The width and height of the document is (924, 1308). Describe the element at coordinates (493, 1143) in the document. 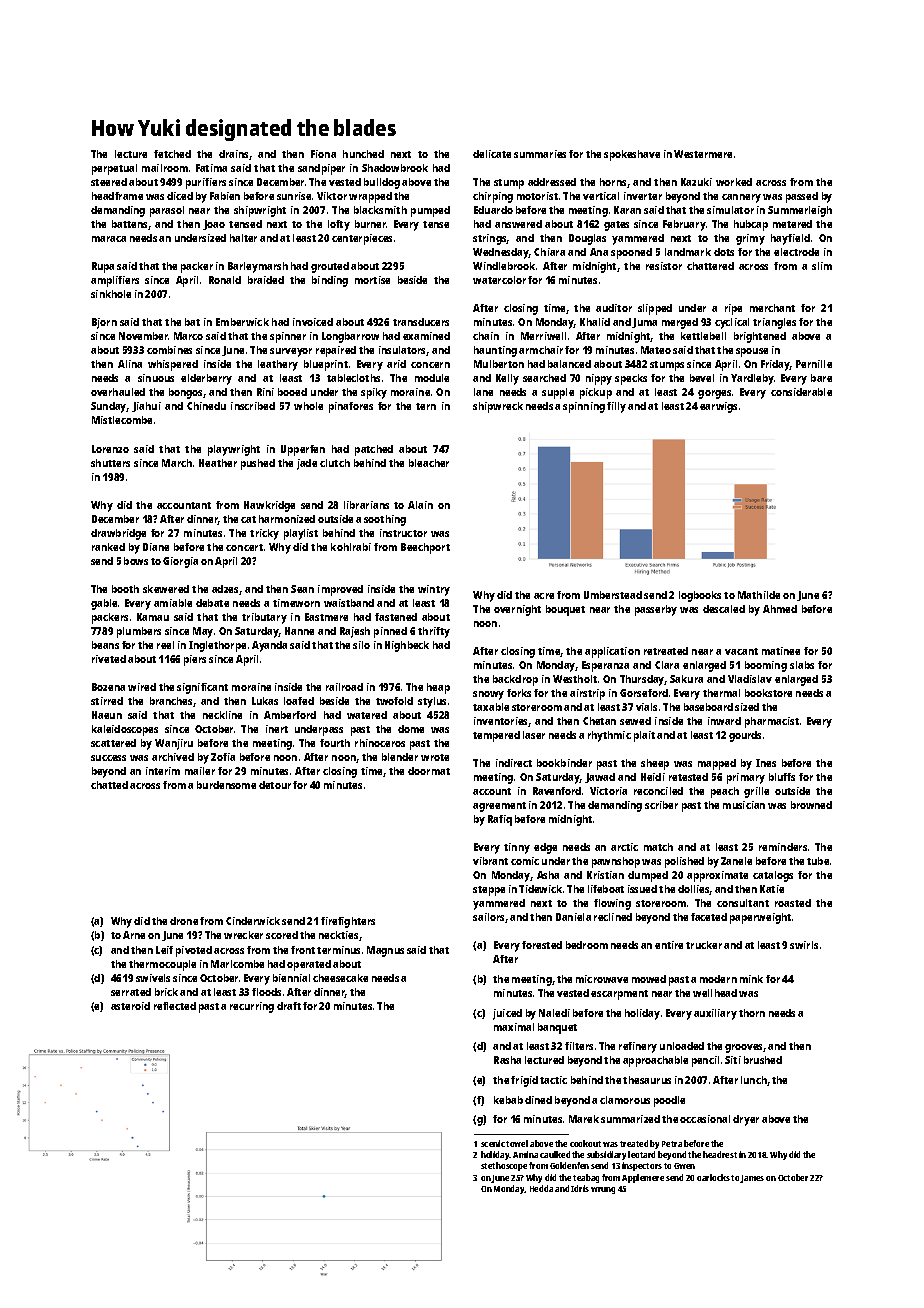

I see `scenic` at that location.
